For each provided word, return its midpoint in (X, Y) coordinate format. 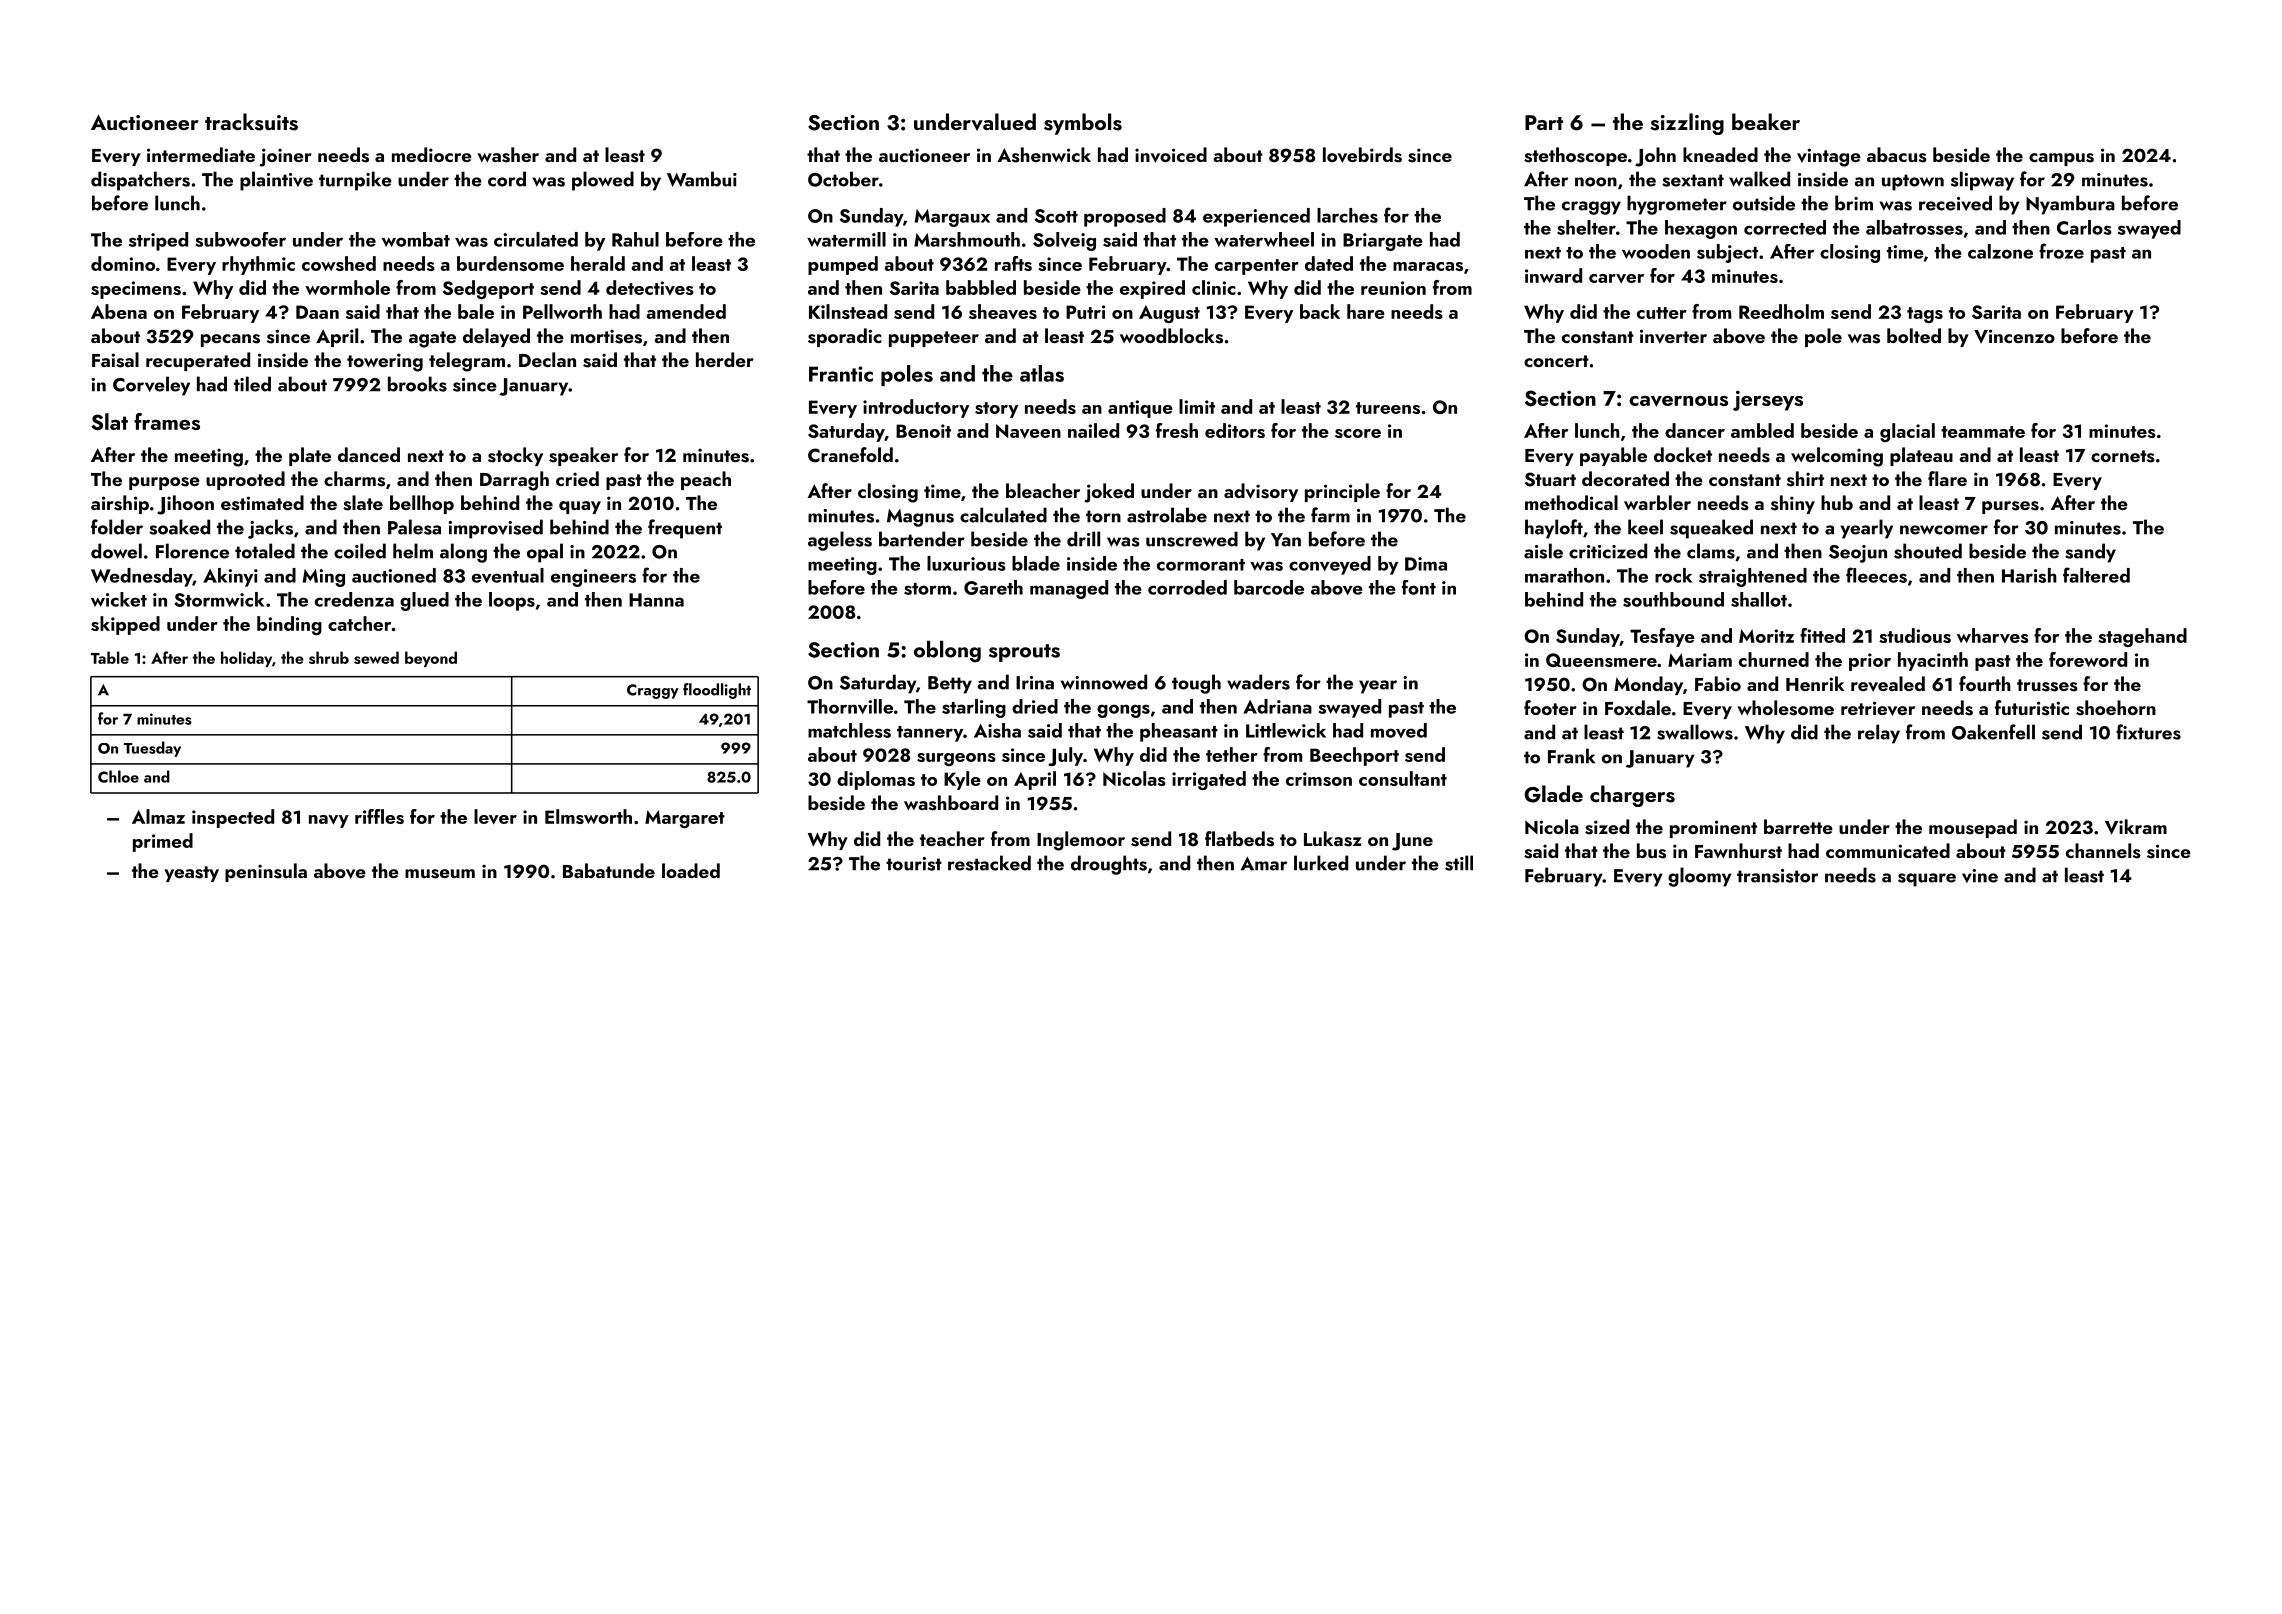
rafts (1013, 263)
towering (385, 362)
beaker (1766, 121)
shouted (1928, 551)
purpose (164, 483)
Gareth (993, 587)
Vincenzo (2014, 336)
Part (1544, 122)
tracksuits (251, 122)
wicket (119, 599)
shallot (1759, 599)
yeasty (191, 874)
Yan (1286, 540)
